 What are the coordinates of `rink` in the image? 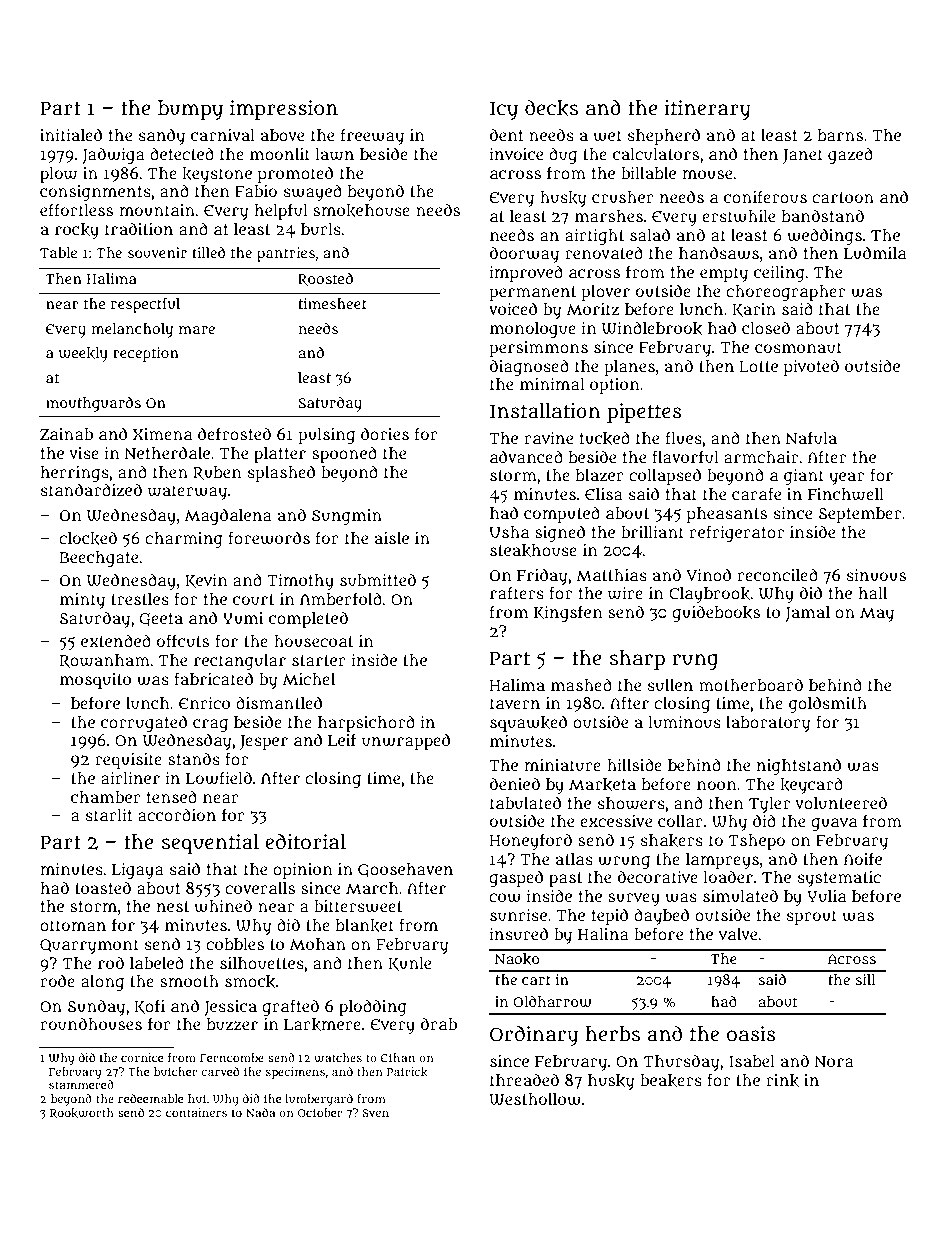 It's located at (782, 1081).
